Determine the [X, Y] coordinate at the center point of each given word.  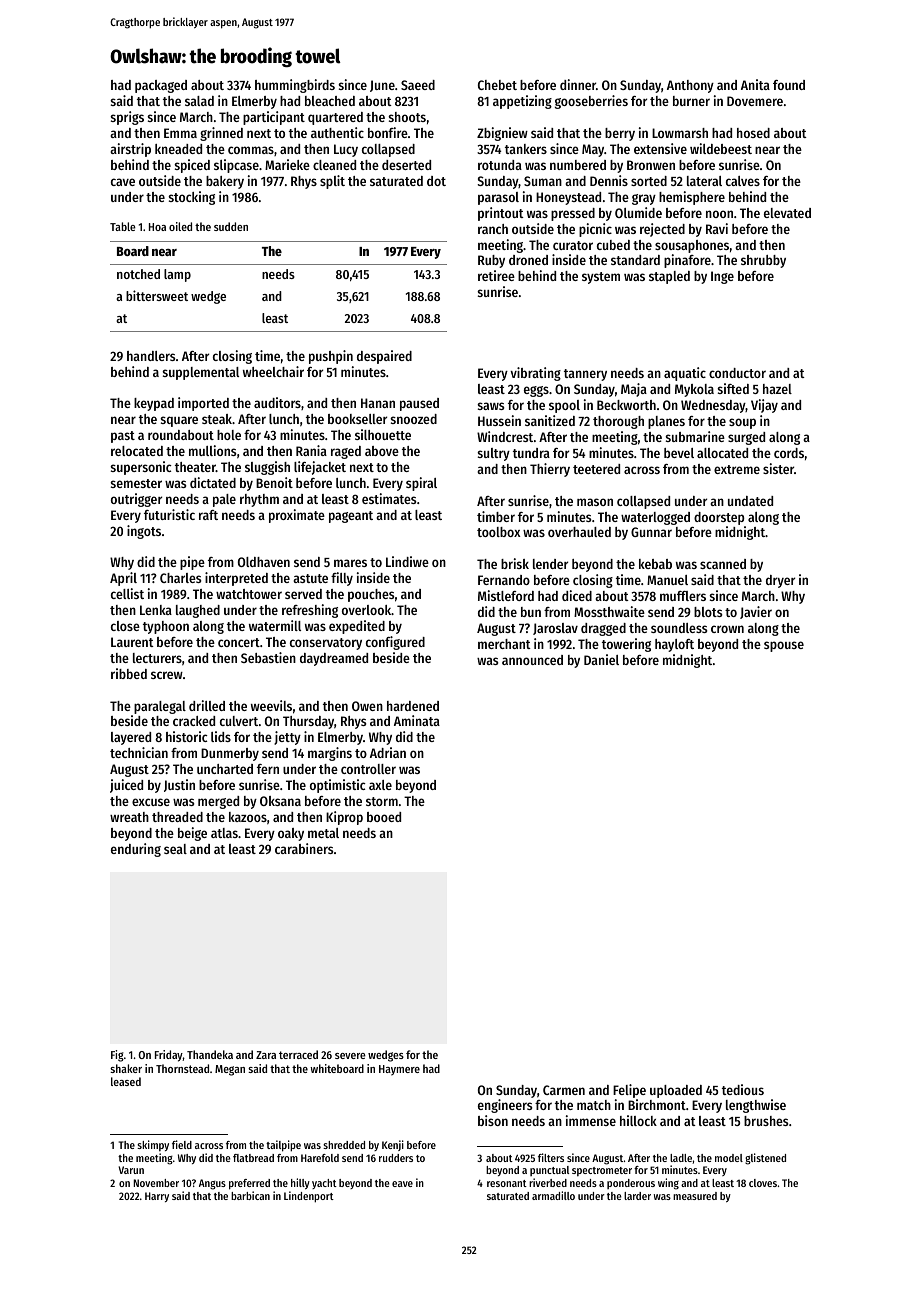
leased [126, 1081]
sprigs [127, 118]
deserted [406, 165]
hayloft [674, 645]
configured [395, 643]
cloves [763, 1183]
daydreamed [334, 659]
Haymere [399, 1070]
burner [691, 101]
